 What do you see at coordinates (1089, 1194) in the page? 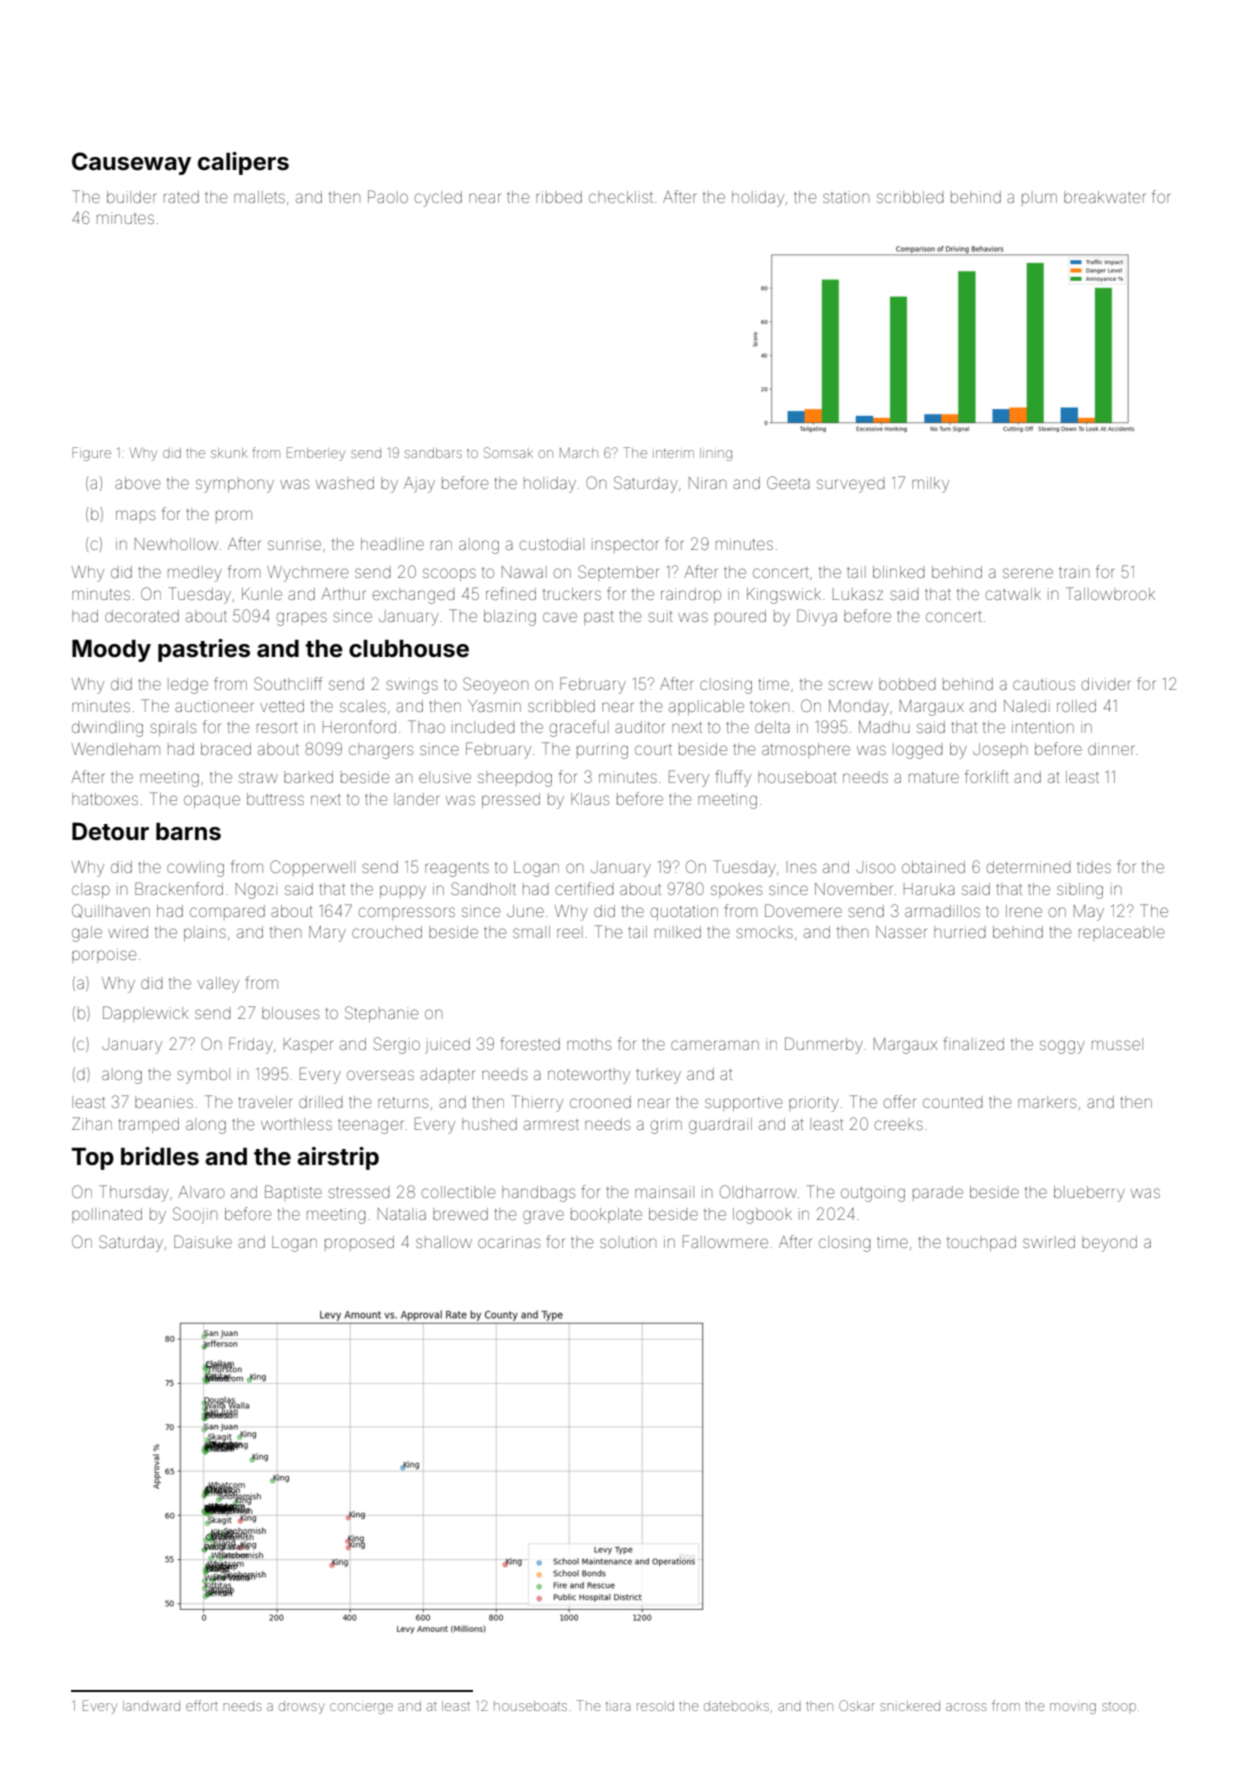
I see `blueberry` at bounding box center [1089, 1194].
